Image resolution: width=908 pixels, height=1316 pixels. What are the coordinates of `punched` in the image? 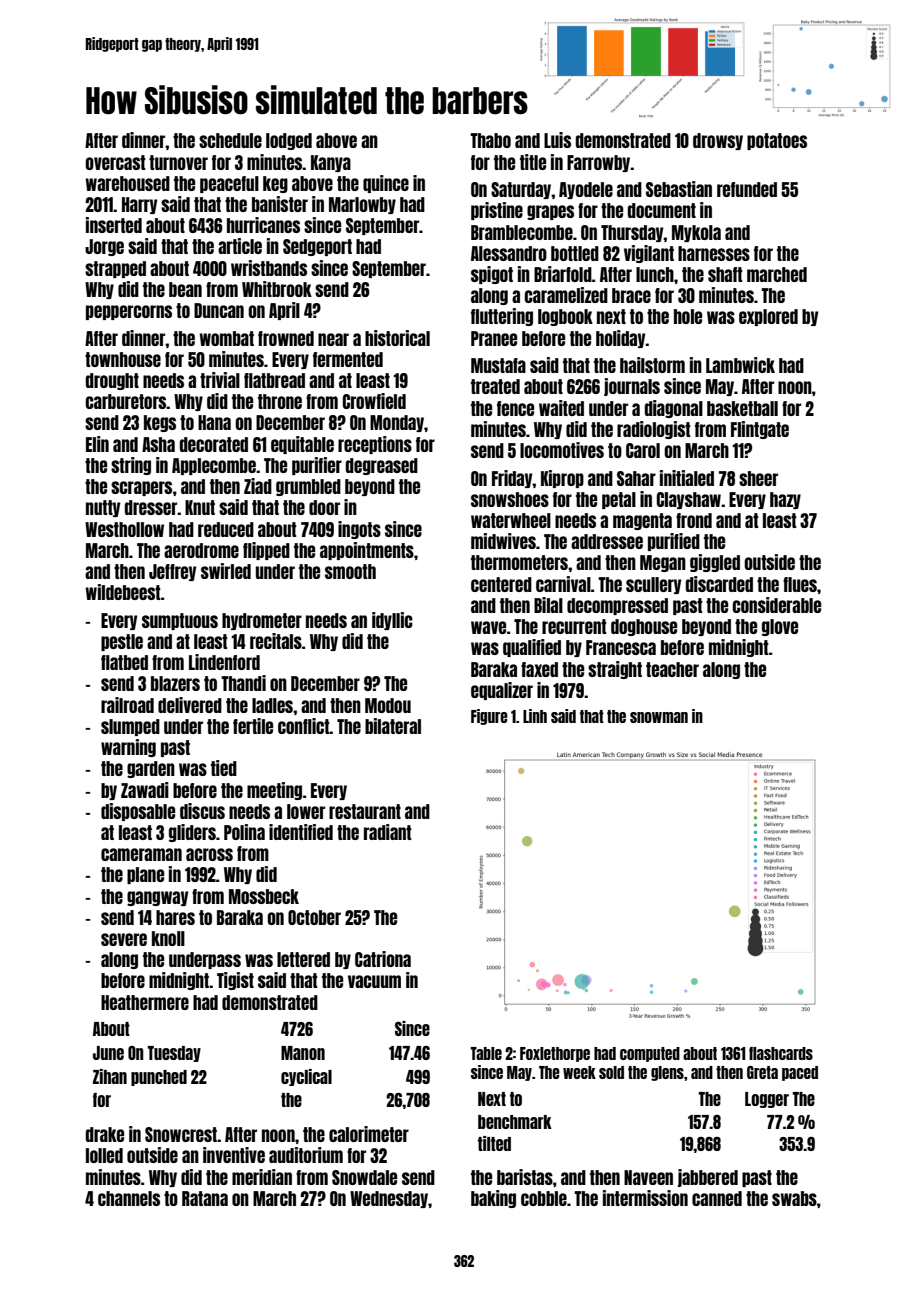 It's located at (159, 1078).
